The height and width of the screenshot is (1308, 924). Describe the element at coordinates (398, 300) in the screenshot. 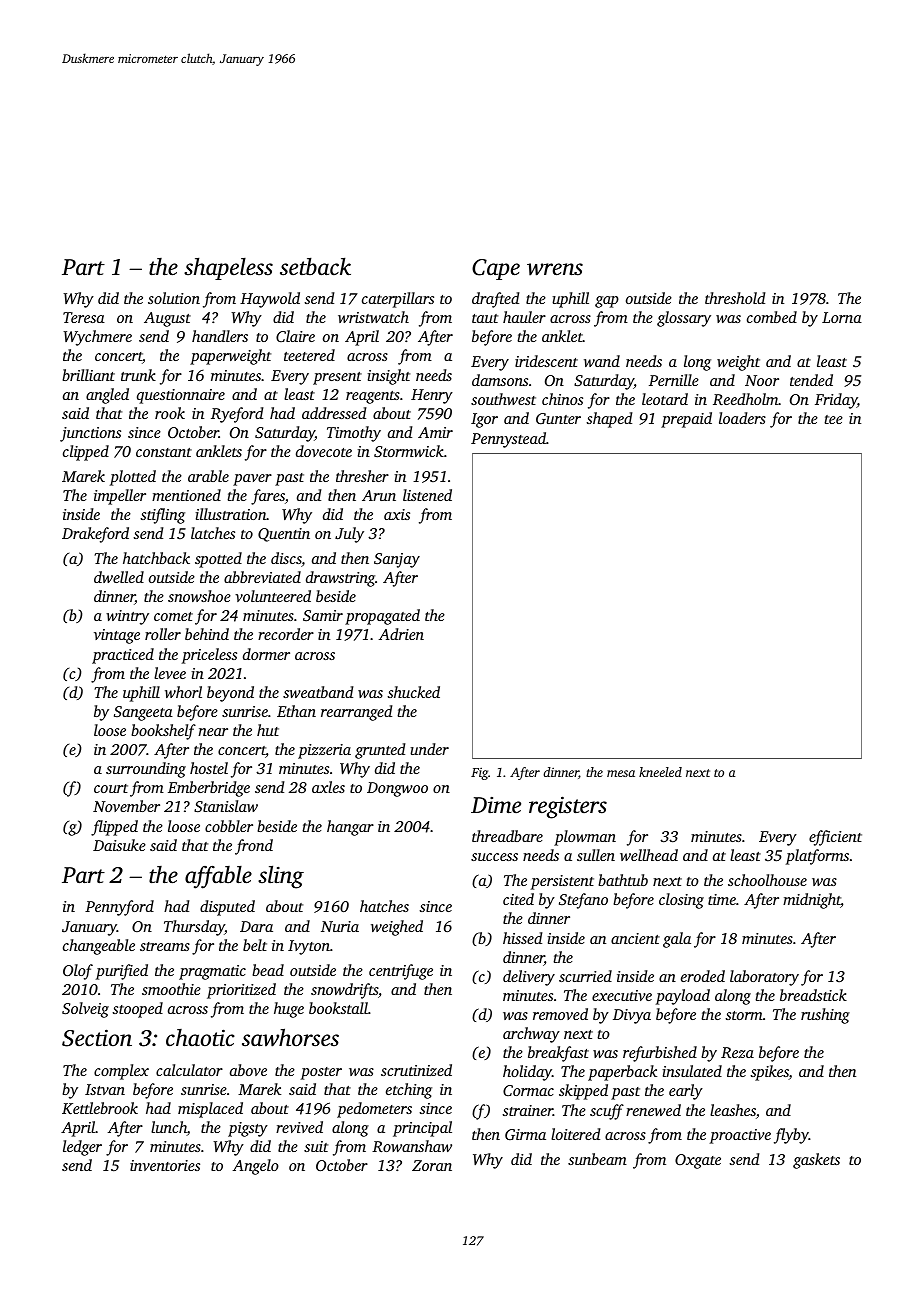

I see `caterpillars` at that location.
